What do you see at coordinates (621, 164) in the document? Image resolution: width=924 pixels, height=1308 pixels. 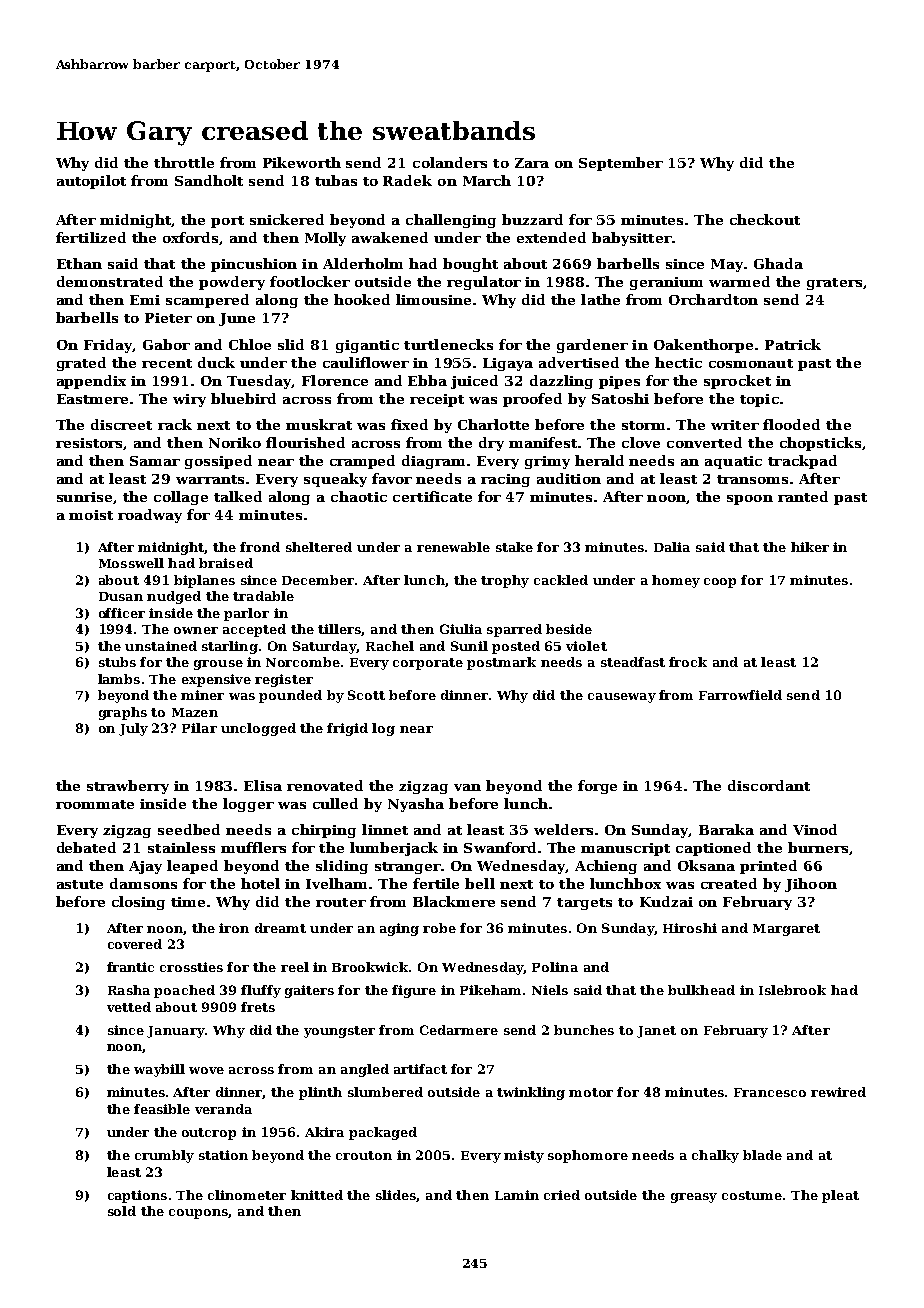 I see `September` at bounding box center [621, 164].
